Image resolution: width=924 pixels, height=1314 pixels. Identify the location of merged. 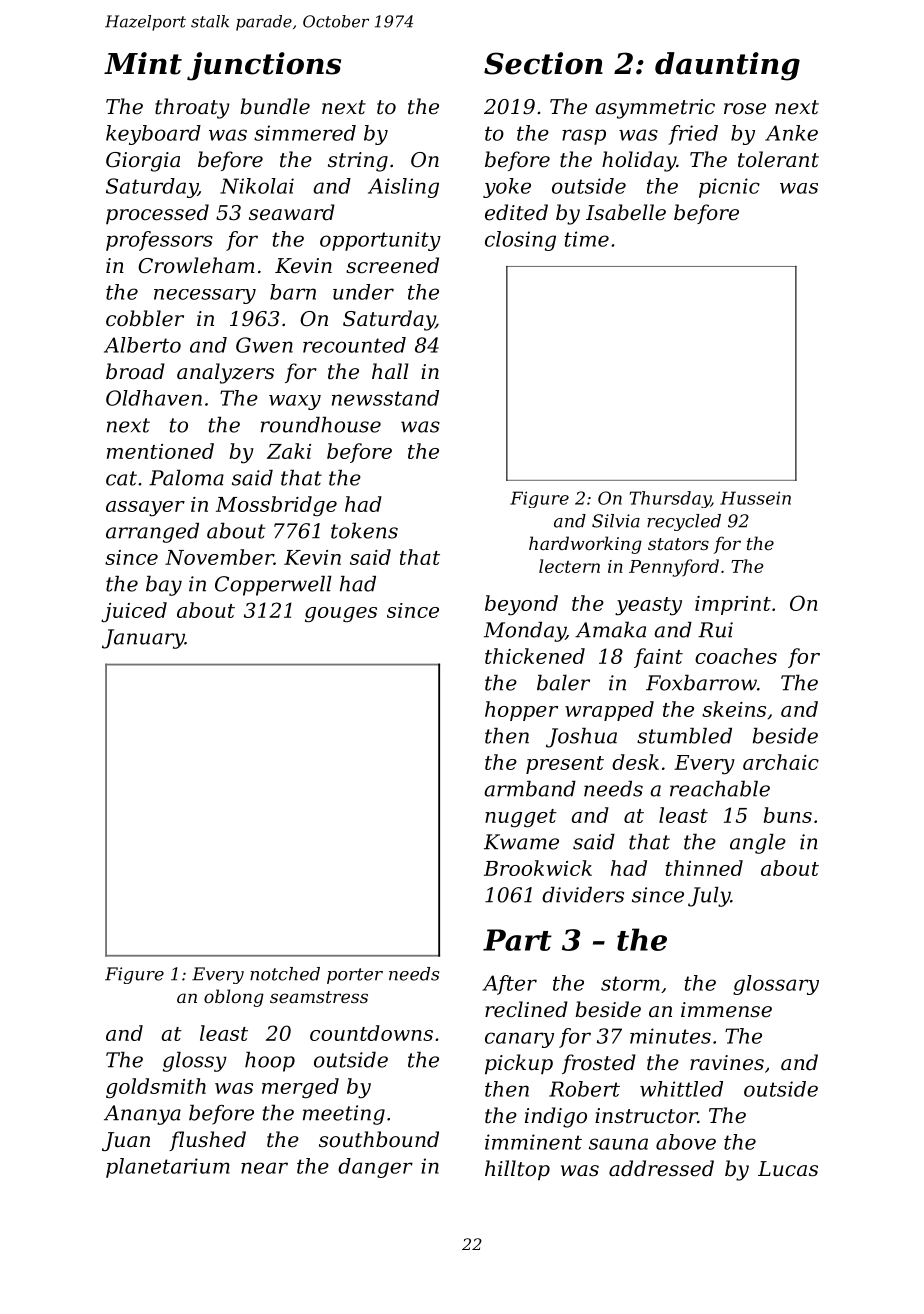
(300, 1088).
